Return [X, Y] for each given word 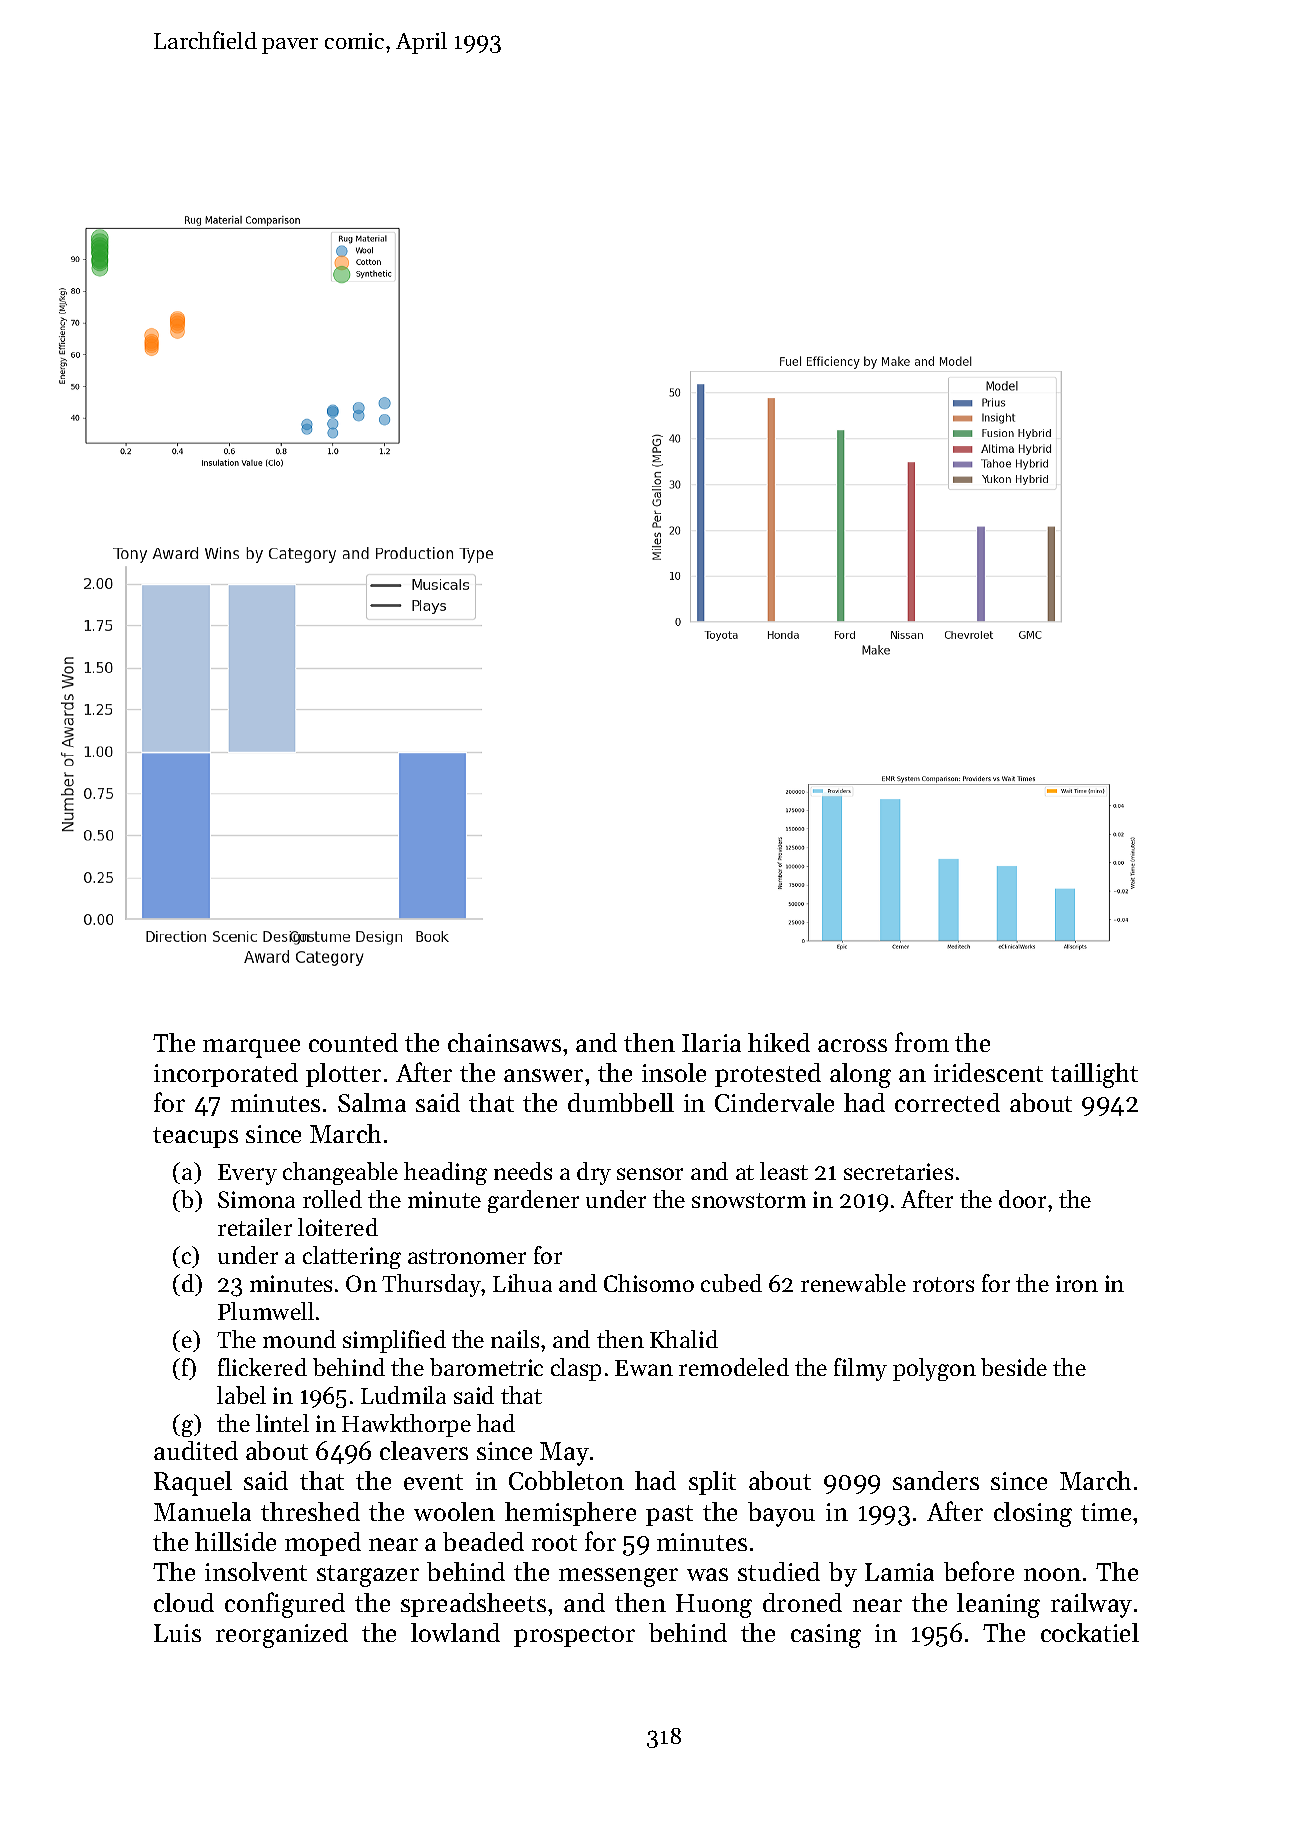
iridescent [988, 1072]
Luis [177, 1633]
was [707, 1574]
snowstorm [749, 1200]
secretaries [898, 1171]
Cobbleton [566, 1480]
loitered [338, 1227]
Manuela [202, 1511]
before [979, 1571]
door [1022, 1199]
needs [523, 1171]
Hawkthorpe [406, 1425]
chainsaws [504, 1042]
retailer [255, 1227]
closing [1033, 1514]
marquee [251, 1048]
